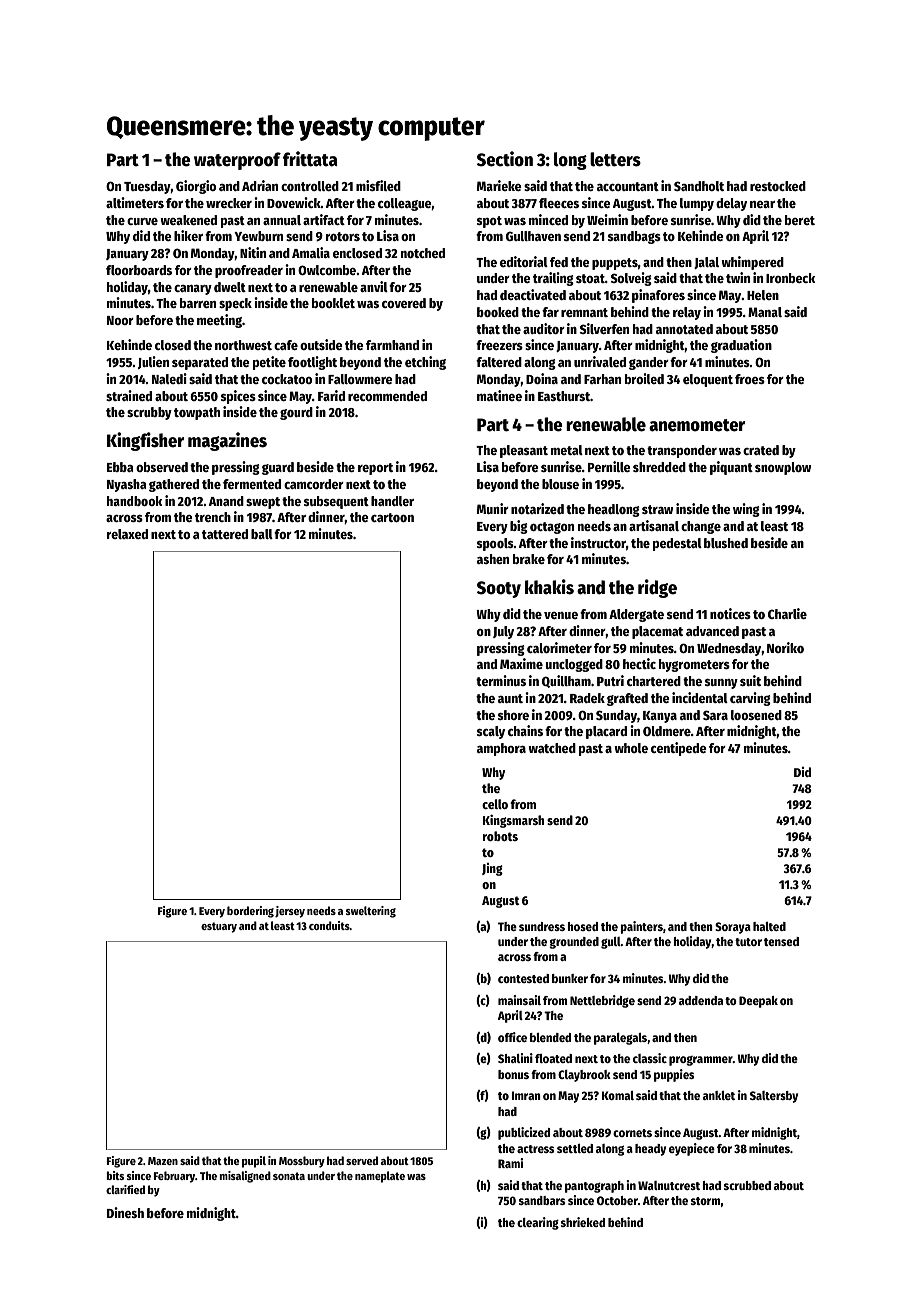 The width and height of the image is (924, 1308). What do you see at coordinates (549, 587) in the image?
I see `khakis` at bounding box center [549, 587].
